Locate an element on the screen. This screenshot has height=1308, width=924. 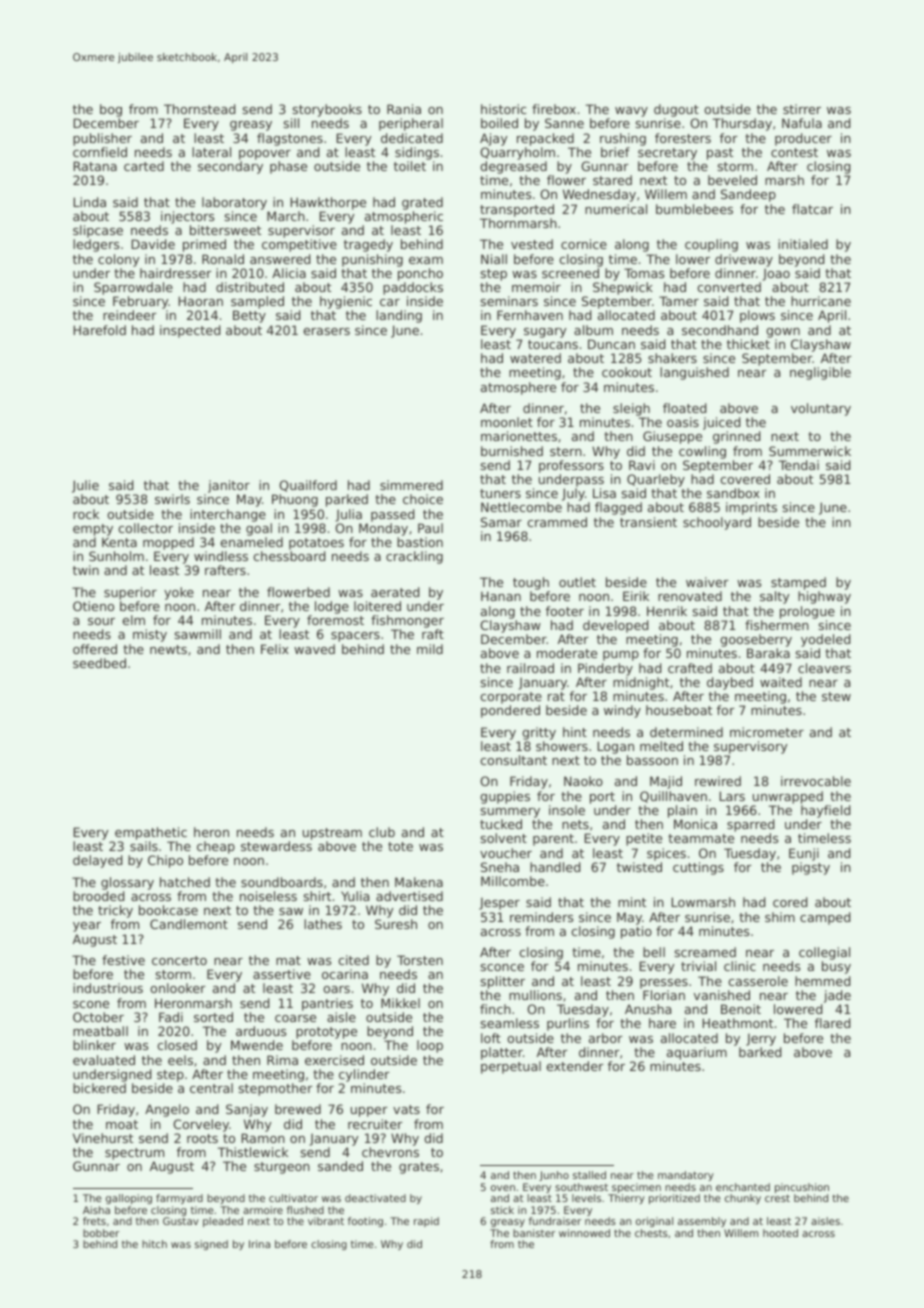
historic is located at coordinates (503, 109).
